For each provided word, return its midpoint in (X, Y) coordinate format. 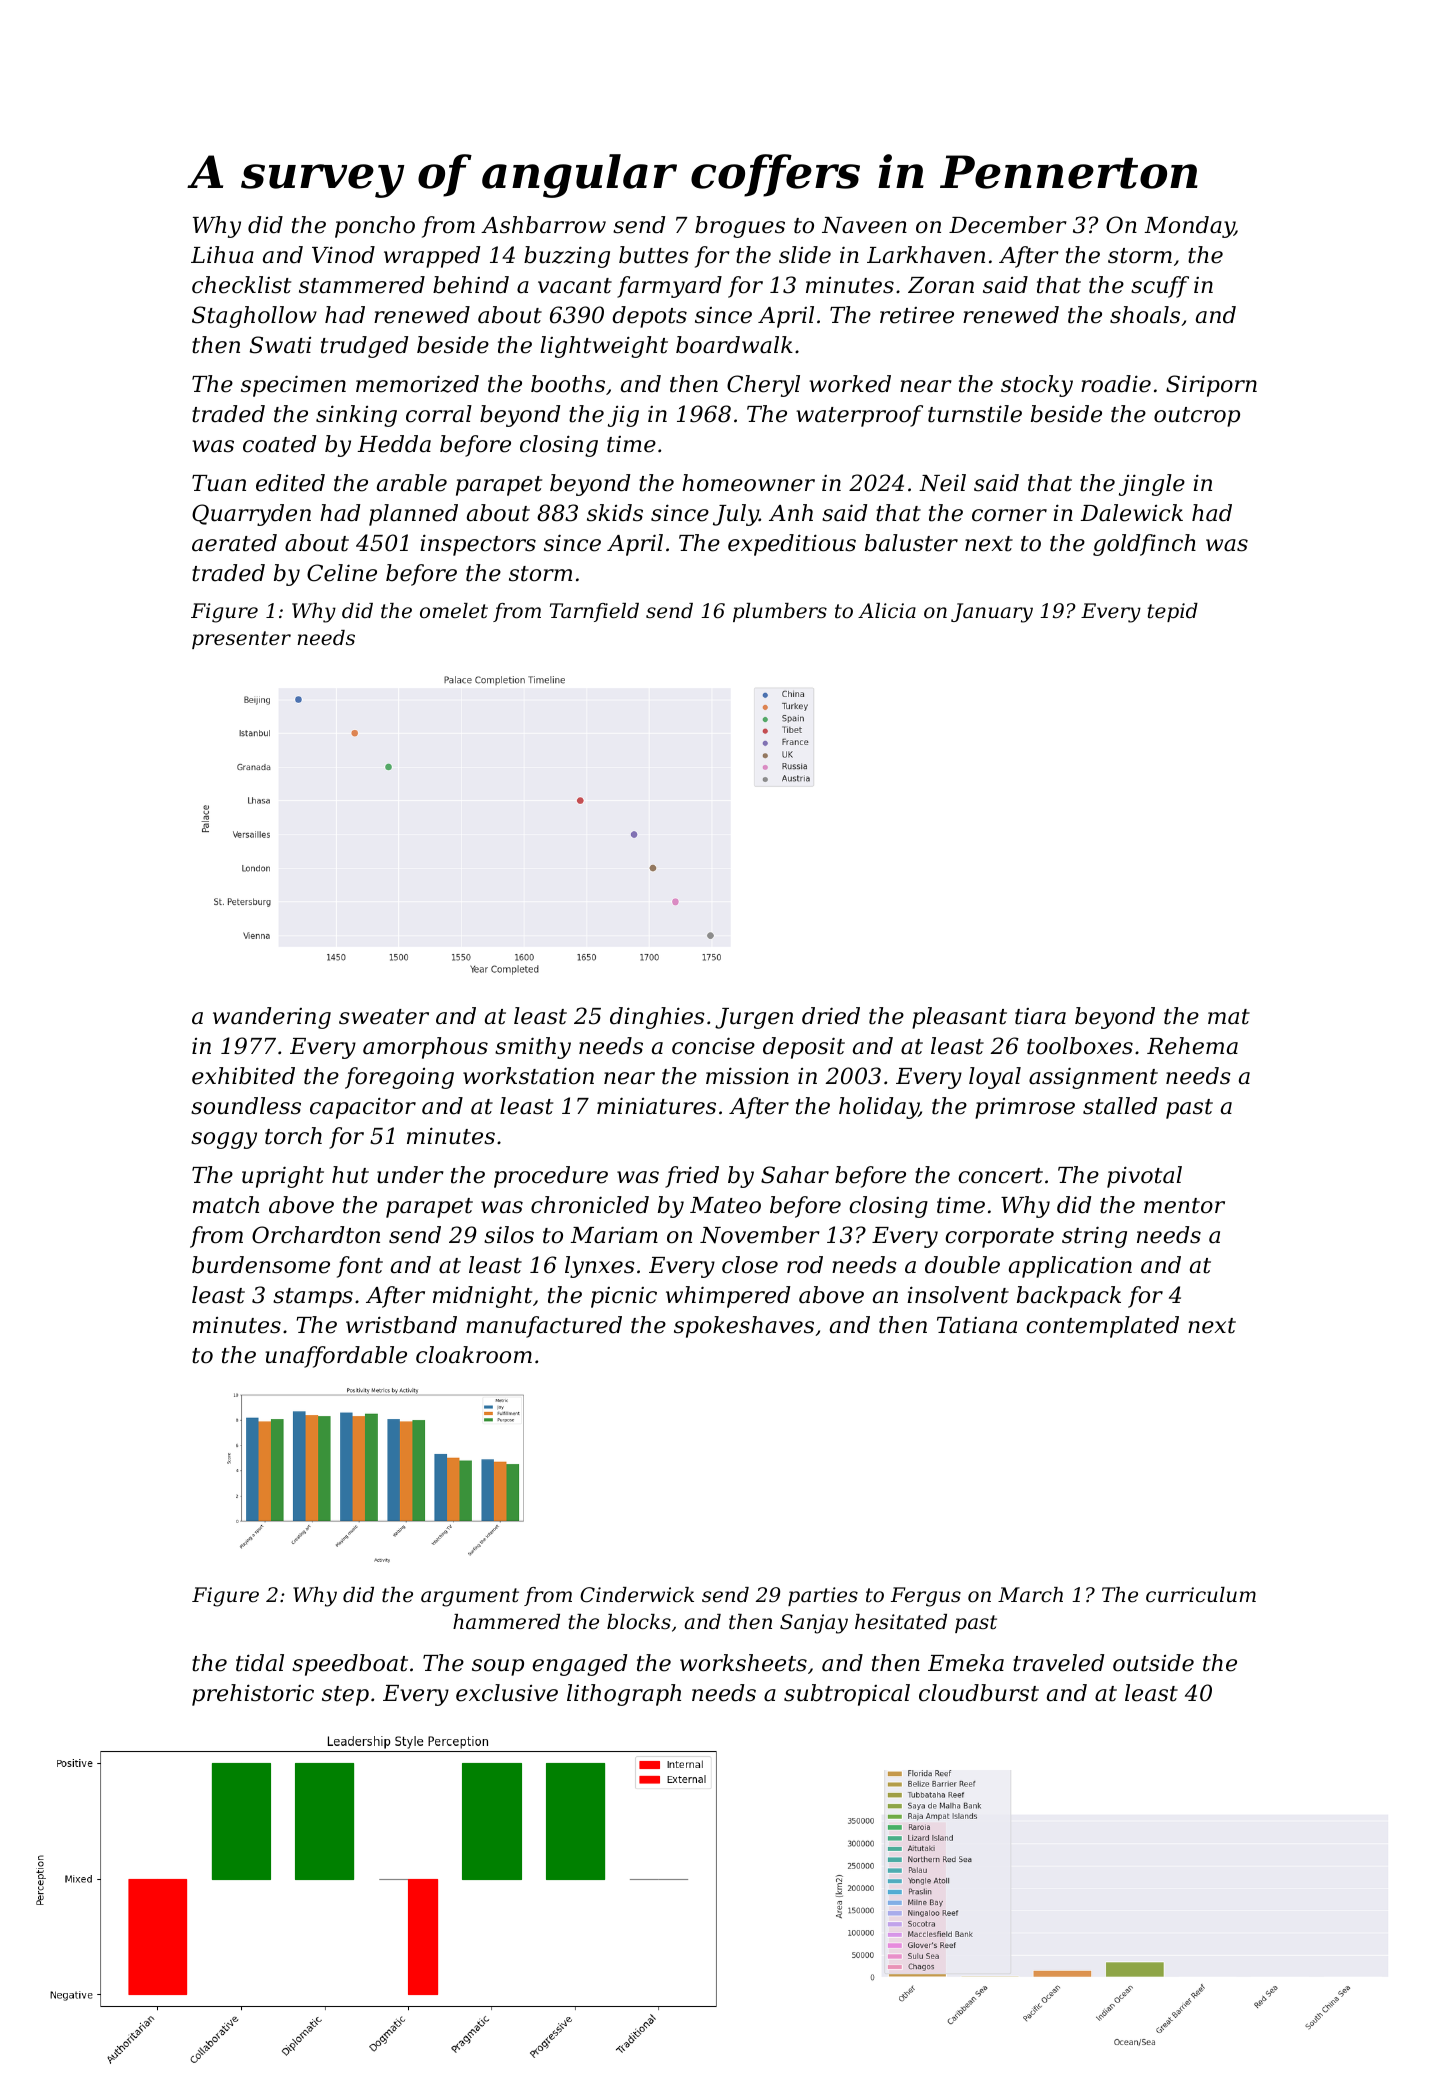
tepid (1173, 612)
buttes (654, 255)
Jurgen (754, 1018)
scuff (1160, 287)
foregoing (399, 1078)
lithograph (624, 1695)
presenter (241, 640)
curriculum (1201, 1595)
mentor (1184, 1206)
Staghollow (254, 317)
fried (692, 1177)
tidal (260, 1663)
